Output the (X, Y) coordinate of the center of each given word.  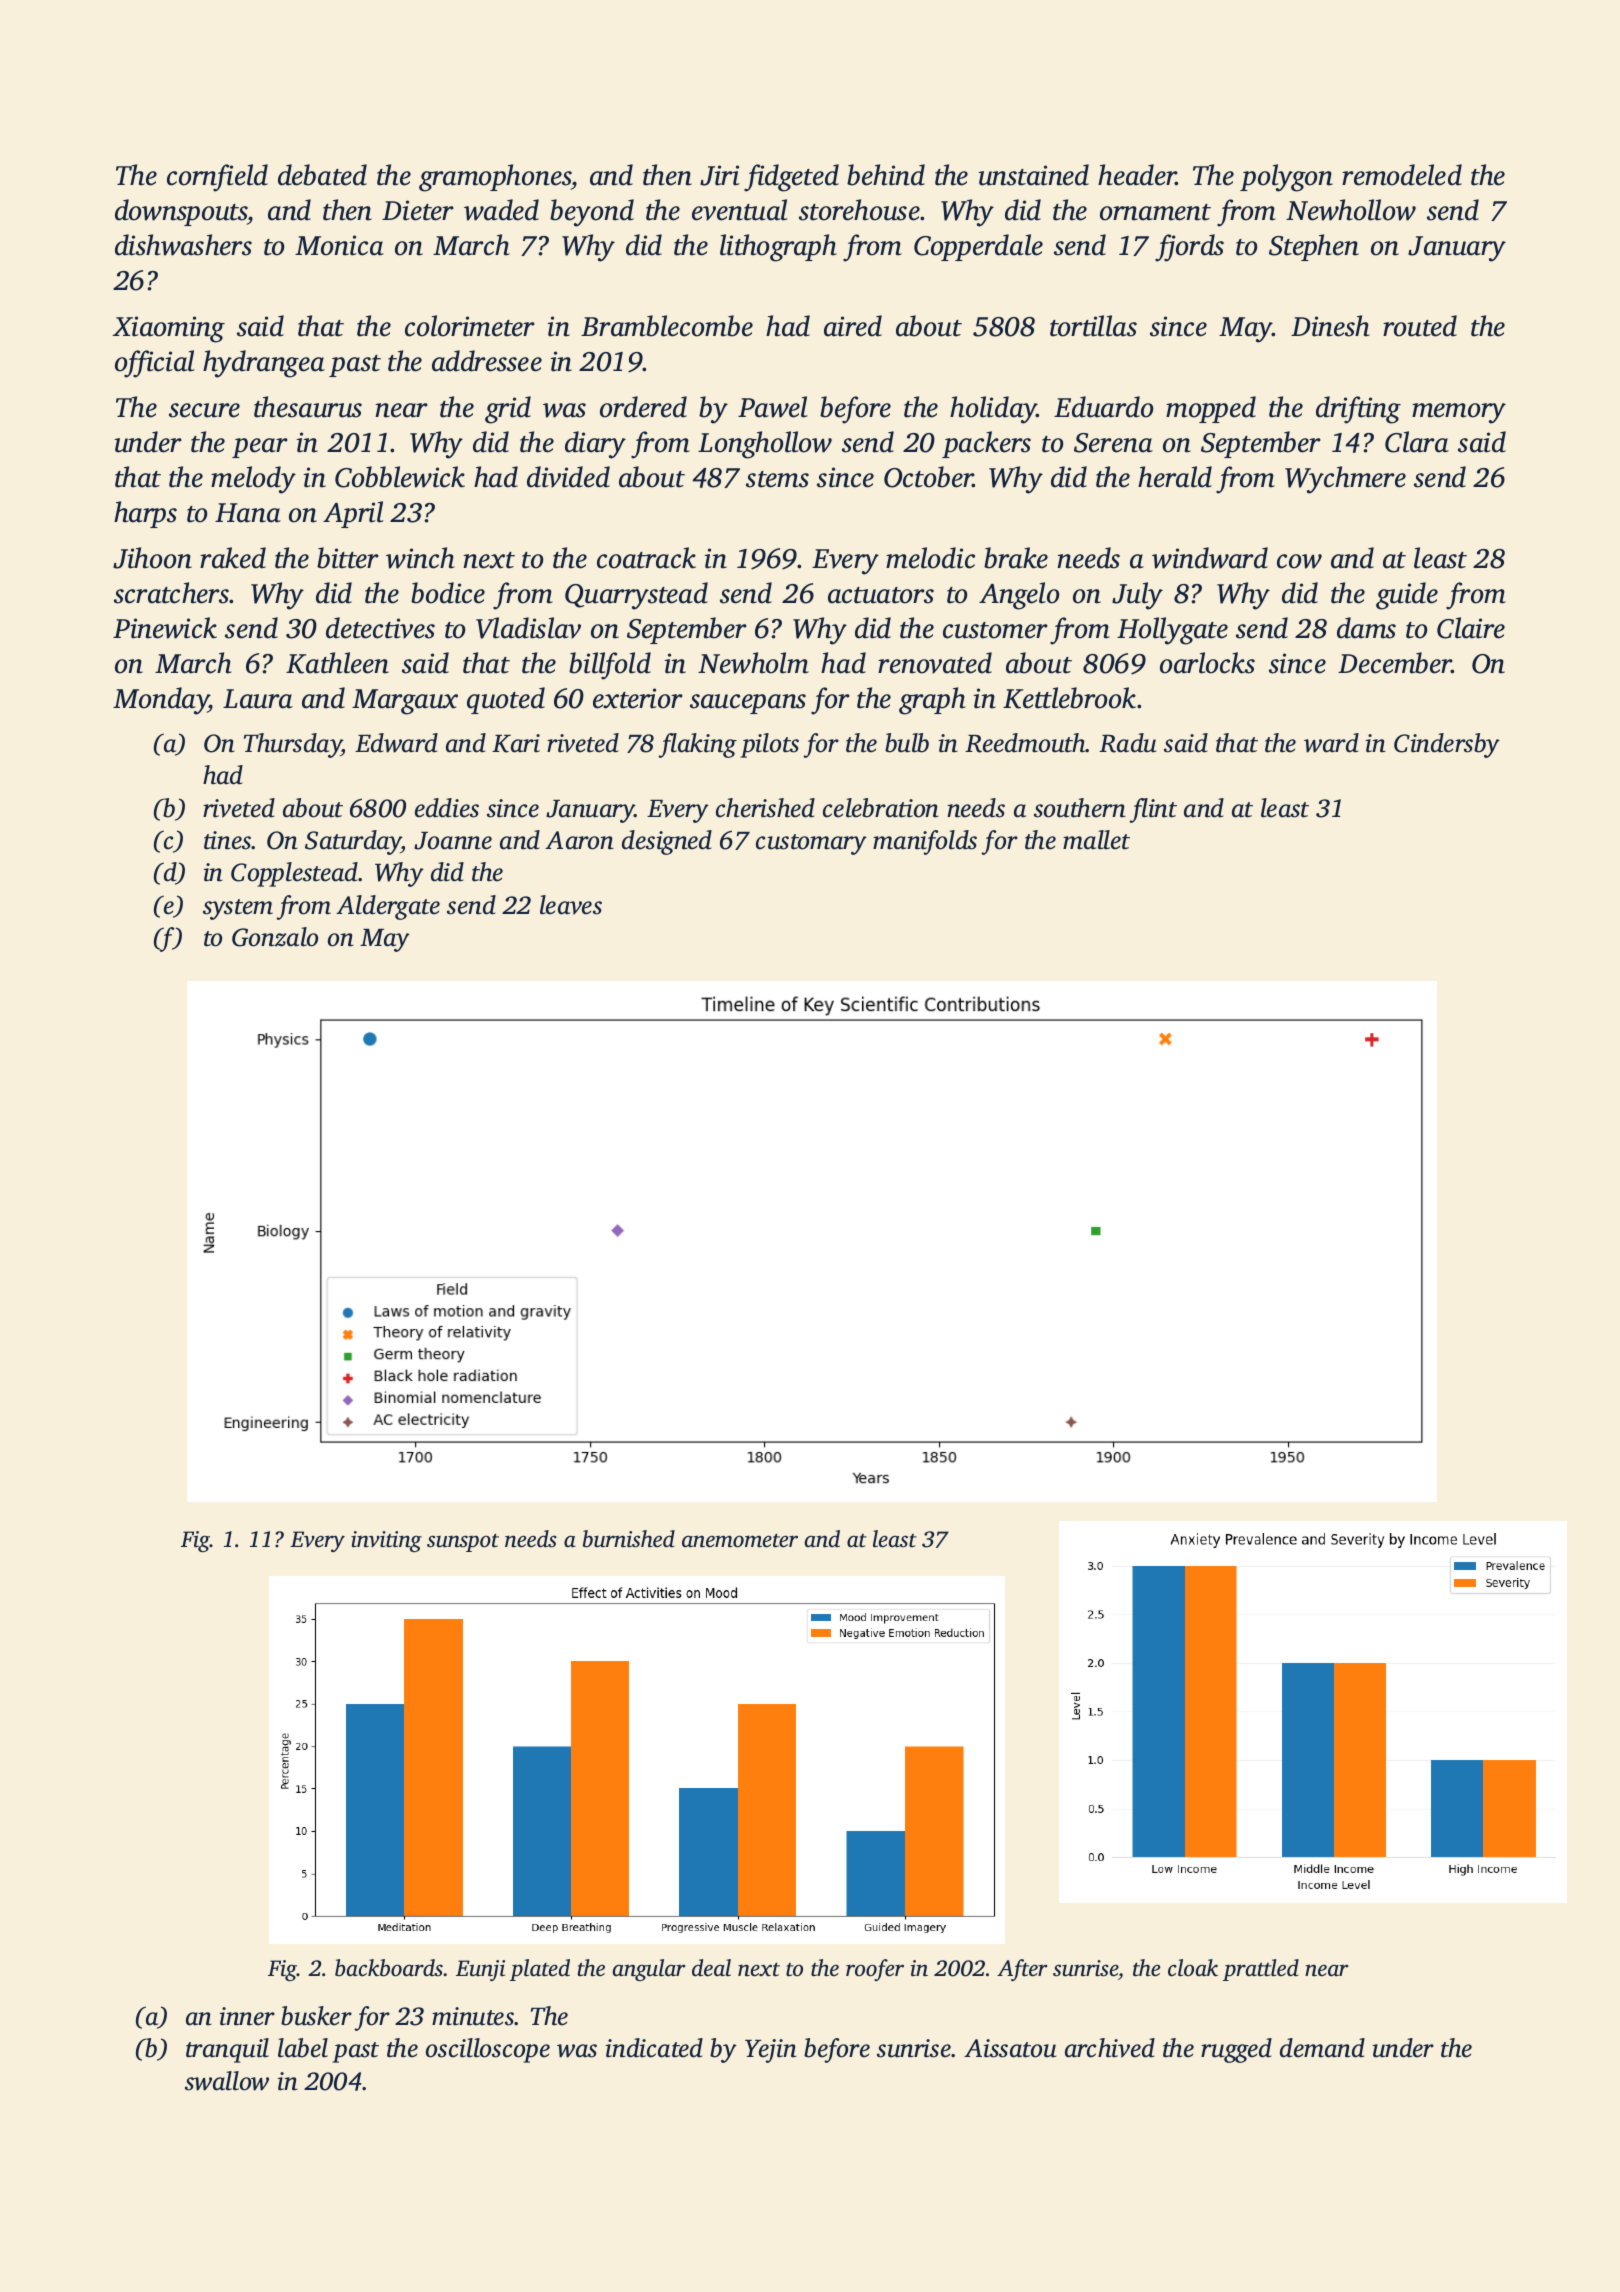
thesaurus (308, 407)
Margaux (405, 702)
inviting (386, 1541)
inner (247, 2016)
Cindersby (1447, 745)
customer (995, 630)
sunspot (463, 1543)
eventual (740, 210)
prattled (1261, 1970)
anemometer (740, 1541)
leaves (571, 905)
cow (1299, 561)
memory (1459, 413)
